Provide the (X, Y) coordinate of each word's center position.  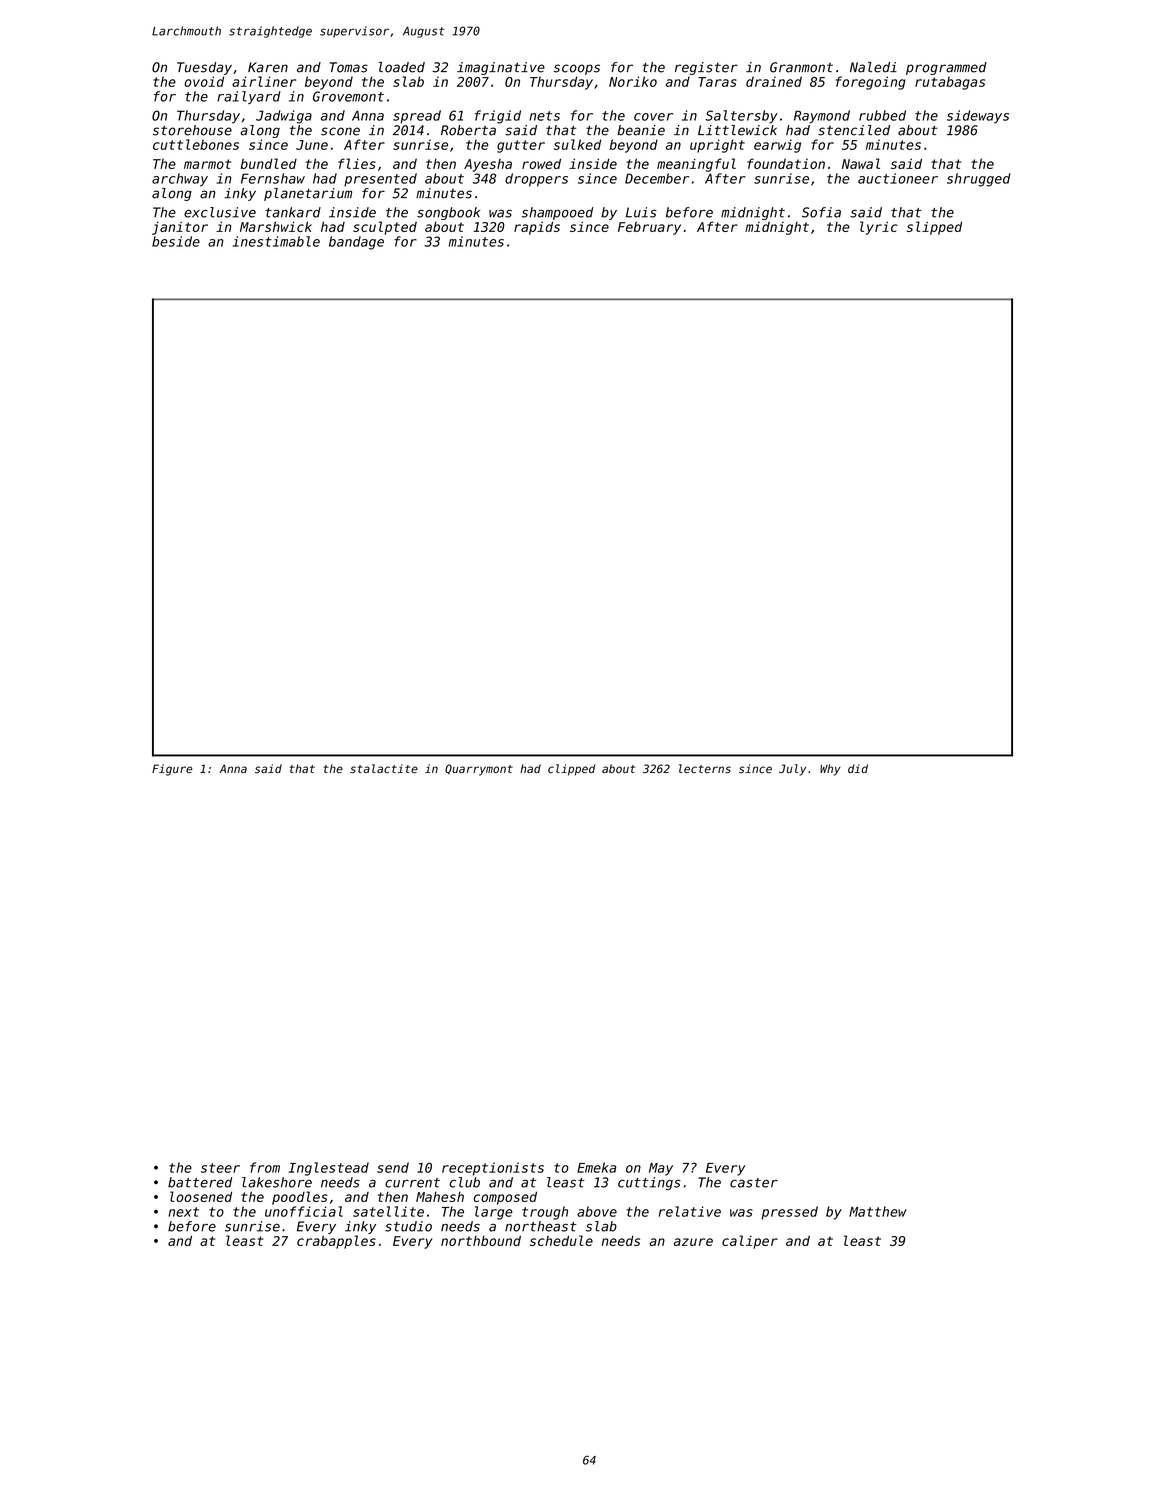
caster (754, 1183)
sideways (978, 117)
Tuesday (204, 68)
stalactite (384, 768)
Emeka (596, 1167)
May (661, 1169)
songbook (448, 213)
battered (200, 1182)
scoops (577, 69)
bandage (356, 243)
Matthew (878, 1211)
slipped (934, 228)
